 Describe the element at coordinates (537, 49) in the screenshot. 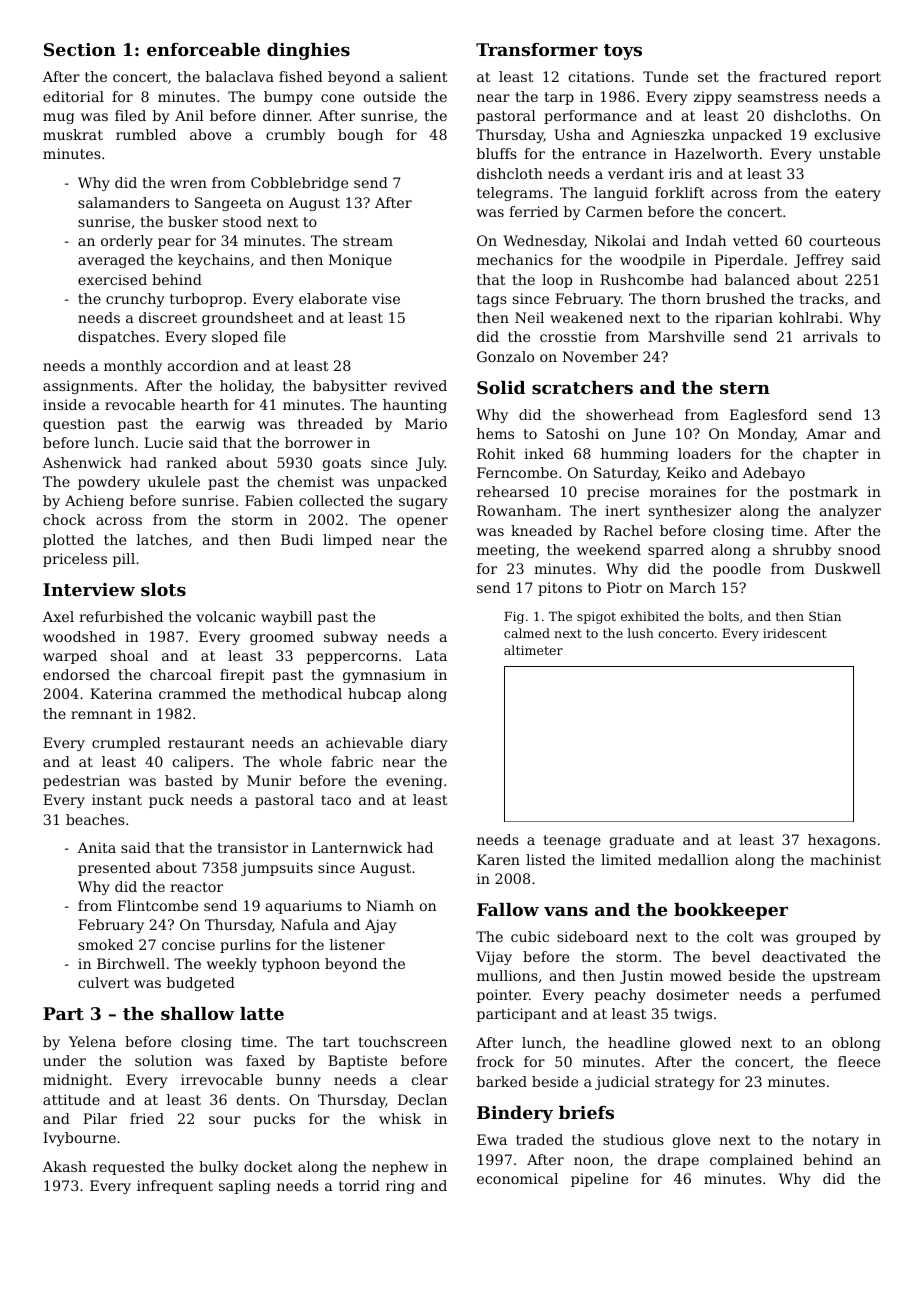

I see `Transformer` at that location.
